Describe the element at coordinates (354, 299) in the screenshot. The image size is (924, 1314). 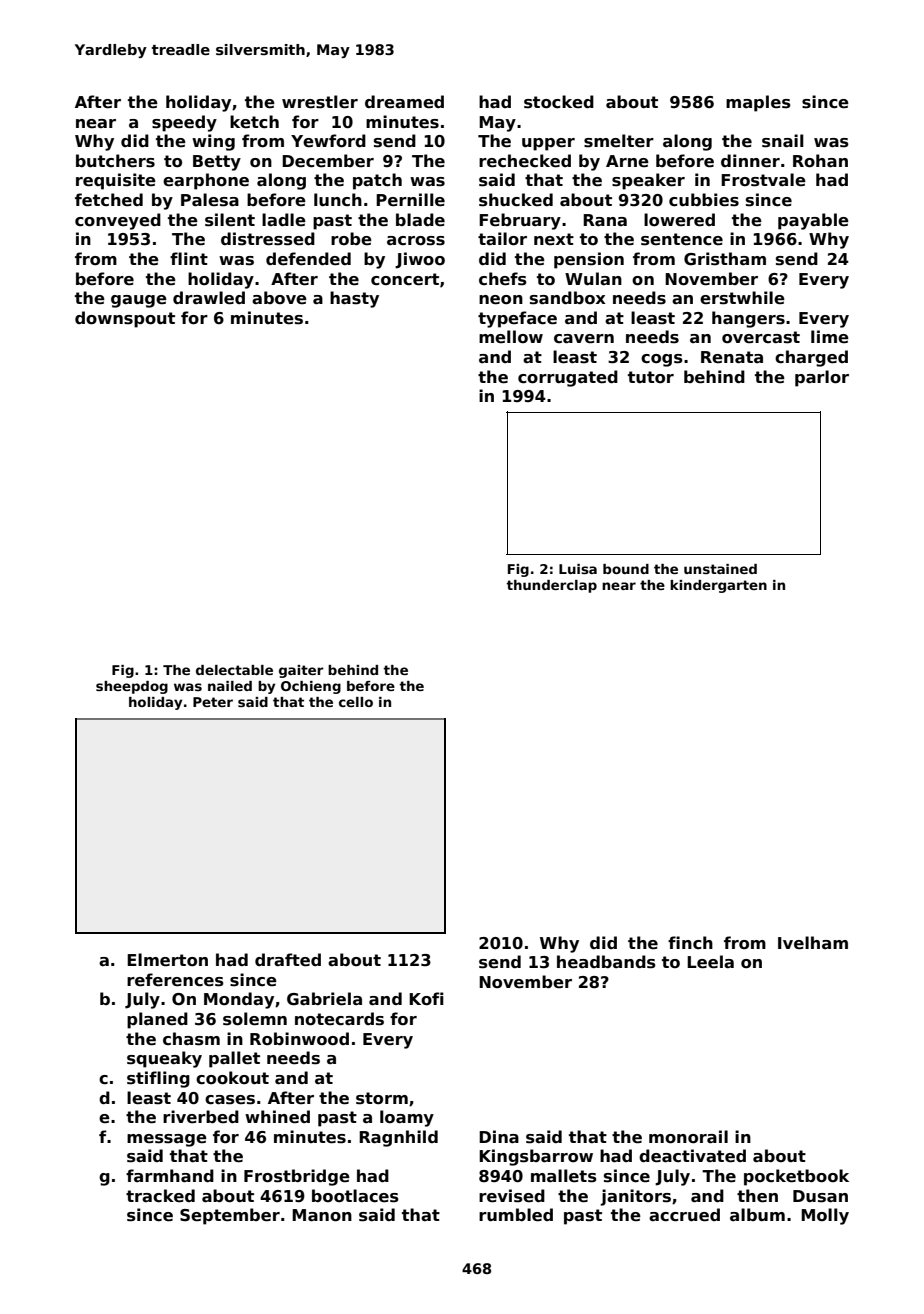
I see `hasty` at that location.
